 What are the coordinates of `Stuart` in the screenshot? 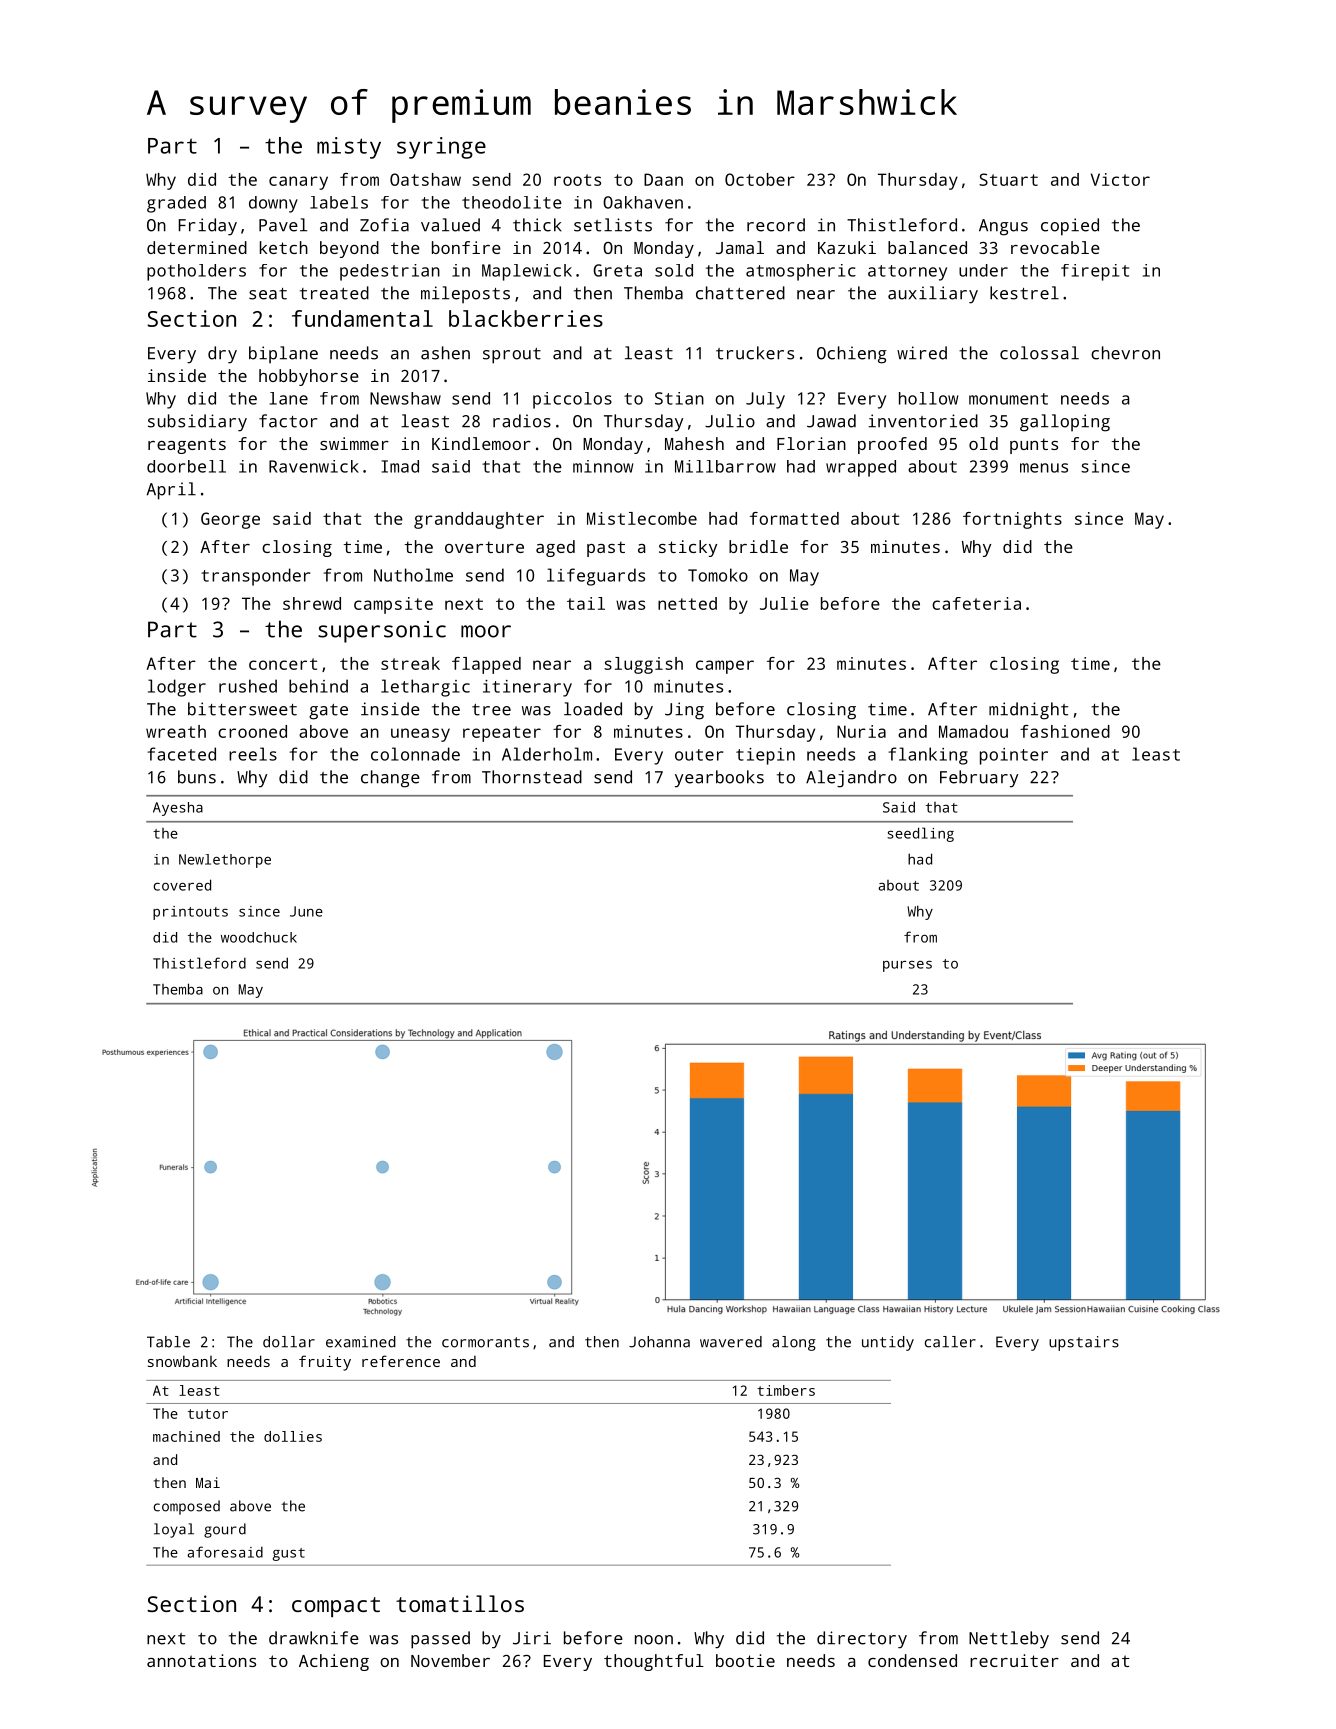 It's located at (1008, 179).
